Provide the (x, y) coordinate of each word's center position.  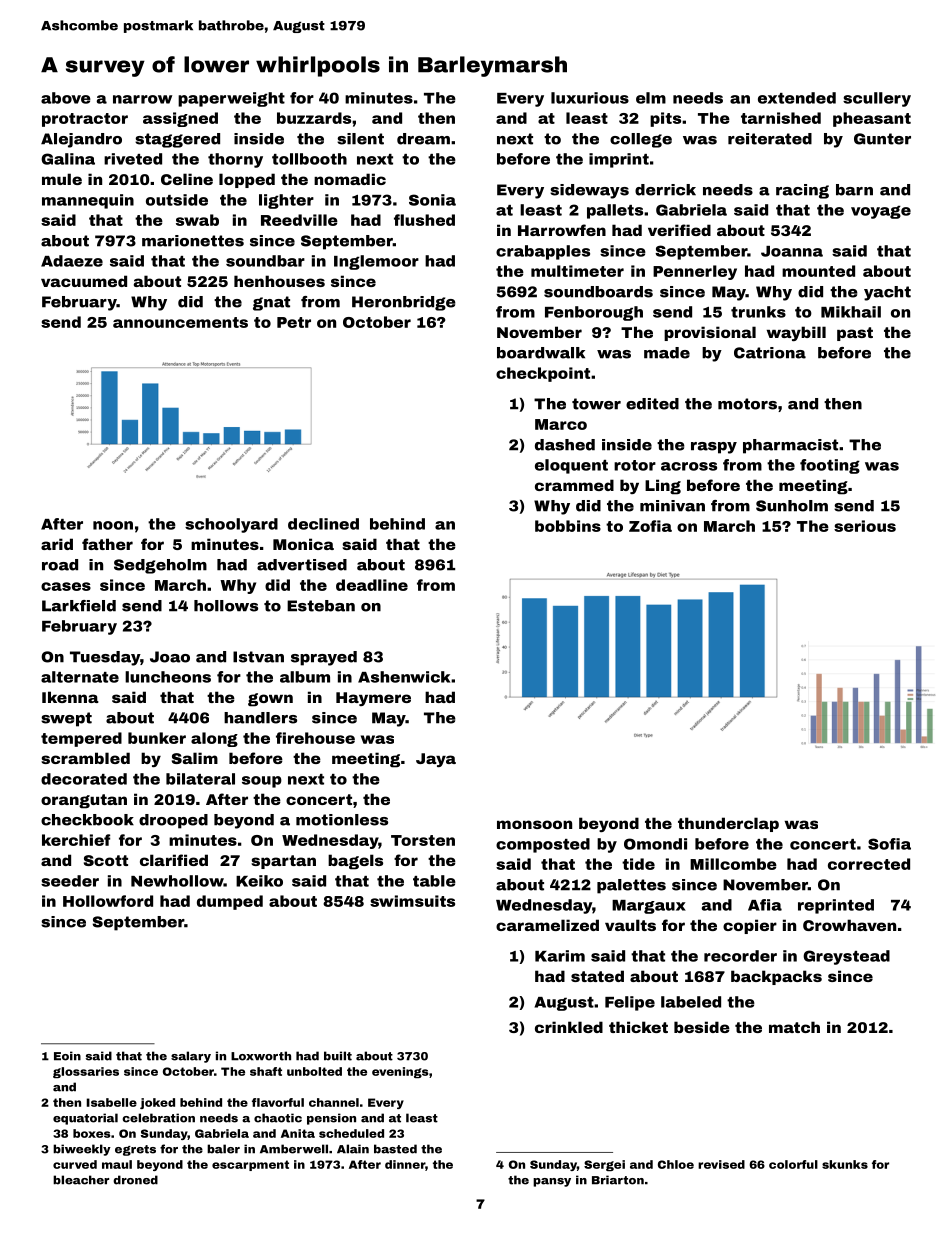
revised (721, 1164)
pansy (552, 1182)
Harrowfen (562, 230)
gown (270, 700)
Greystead (846, 957)
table (434, 881)
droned (135, 1180)
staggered (177, 140)
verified (679, 230)
